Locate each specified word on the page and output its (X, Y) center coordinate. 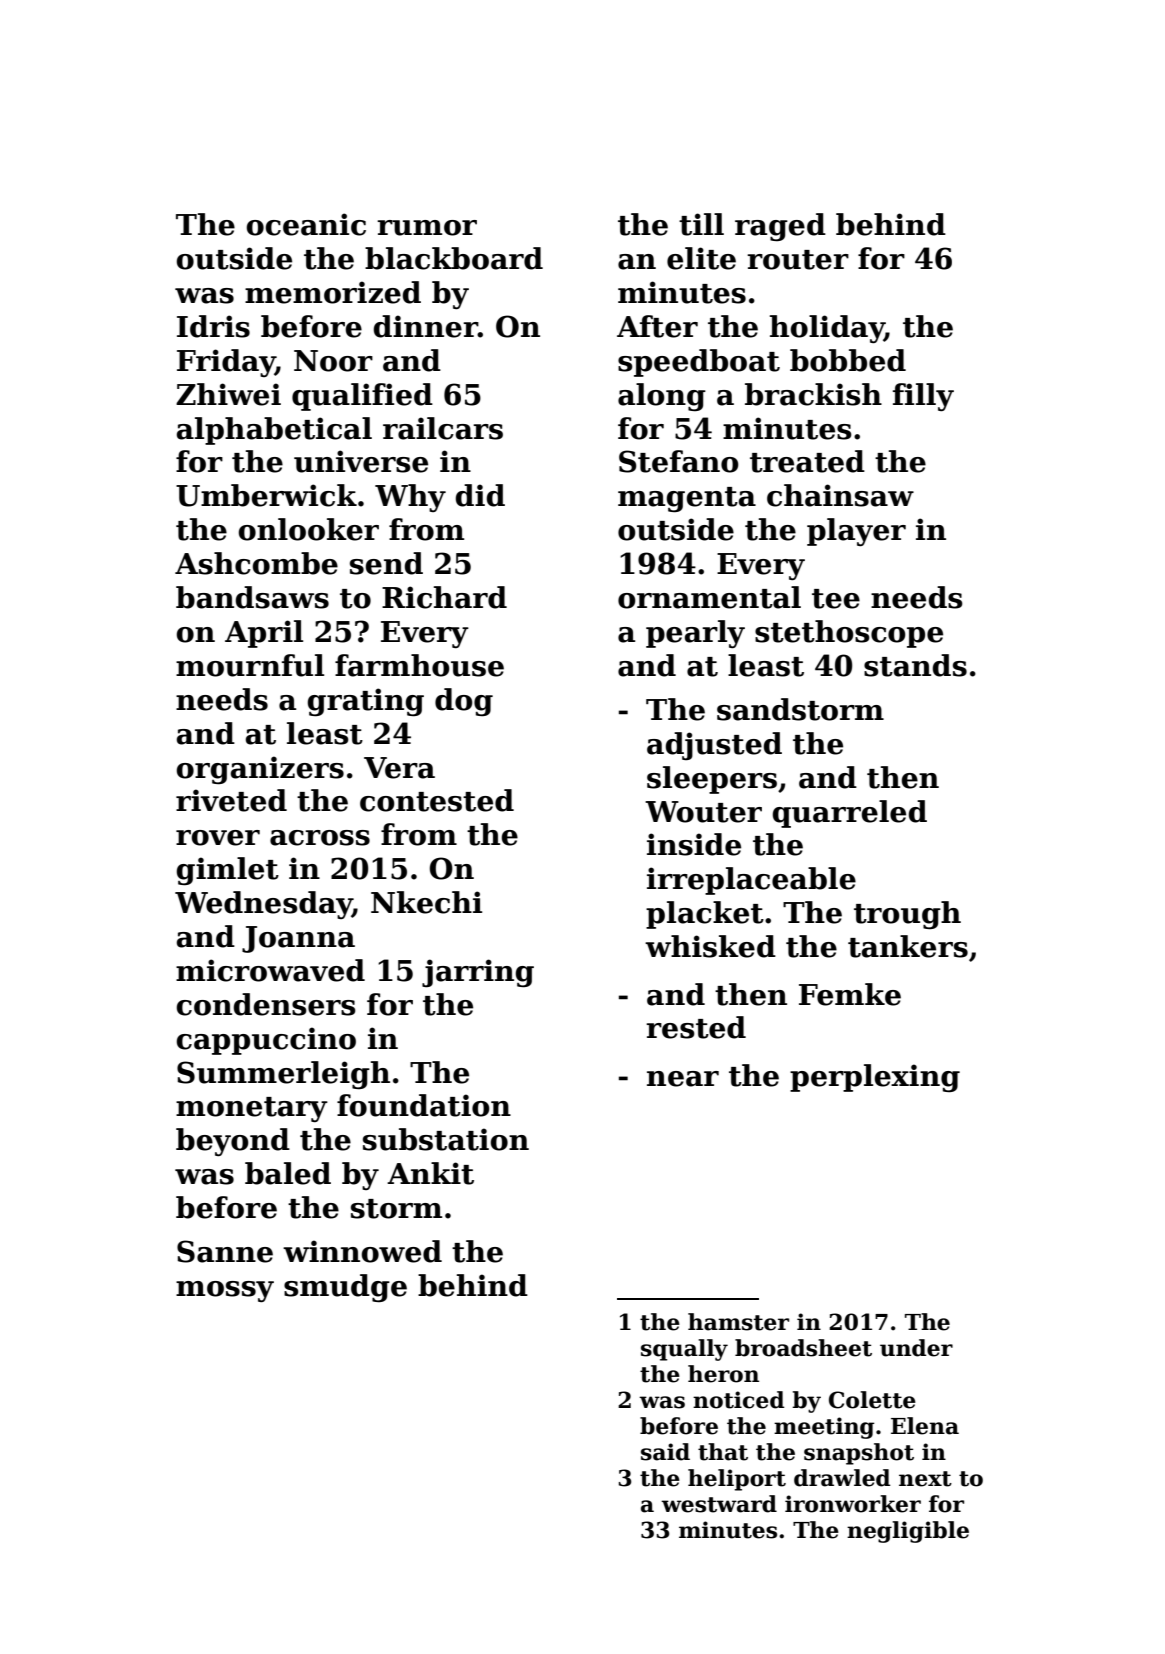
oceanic (306, 224)
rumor (427, 228)
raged (780, 227)
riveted (231, 800)
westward (719, 1504)
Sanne (225, 1251)
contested (437, 800)
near (683, 1079)
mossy (225, 1291)
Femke (850, 994)
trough (907, 915)
